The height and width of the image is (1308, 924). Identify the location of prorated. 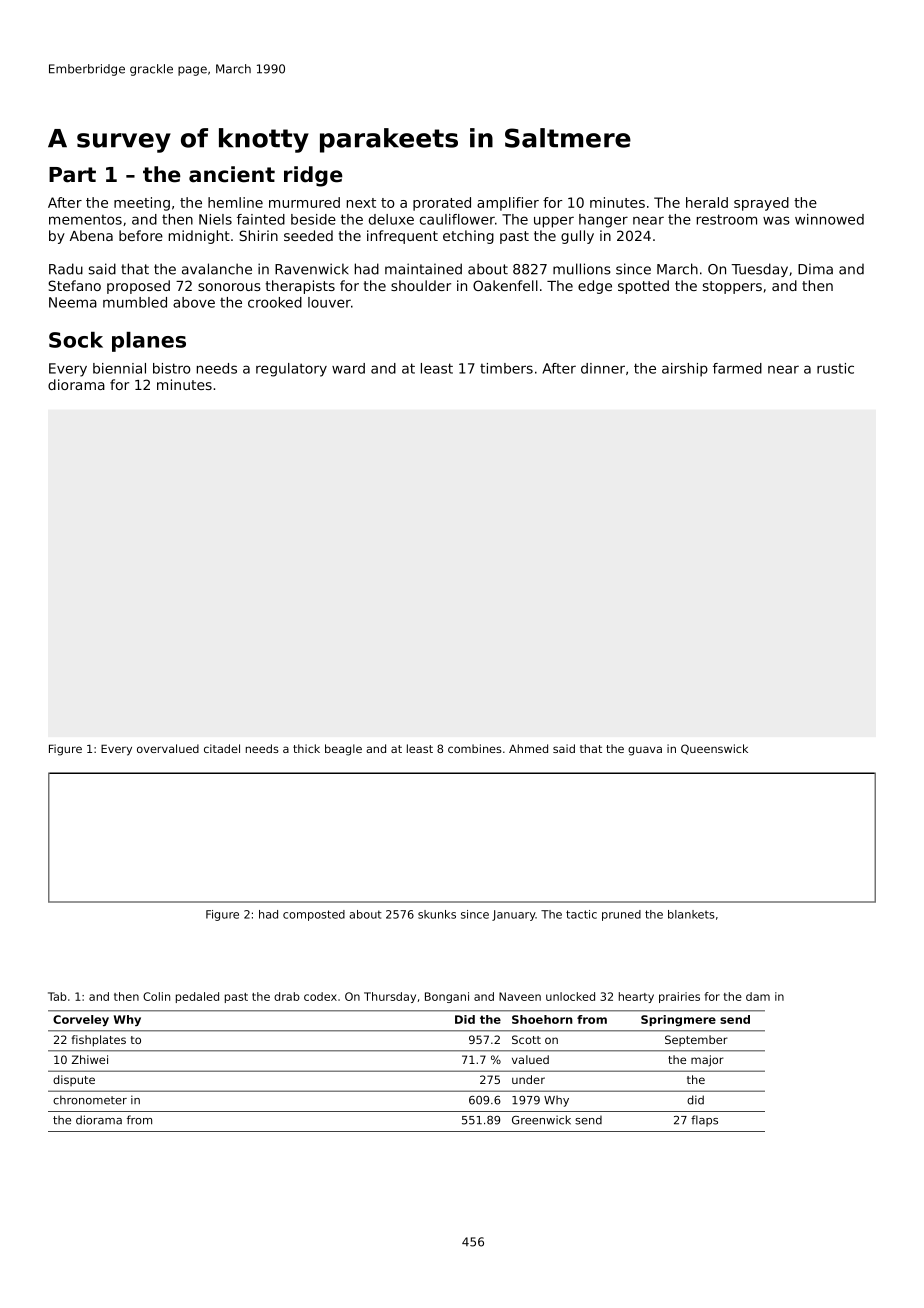
(442, 204).
